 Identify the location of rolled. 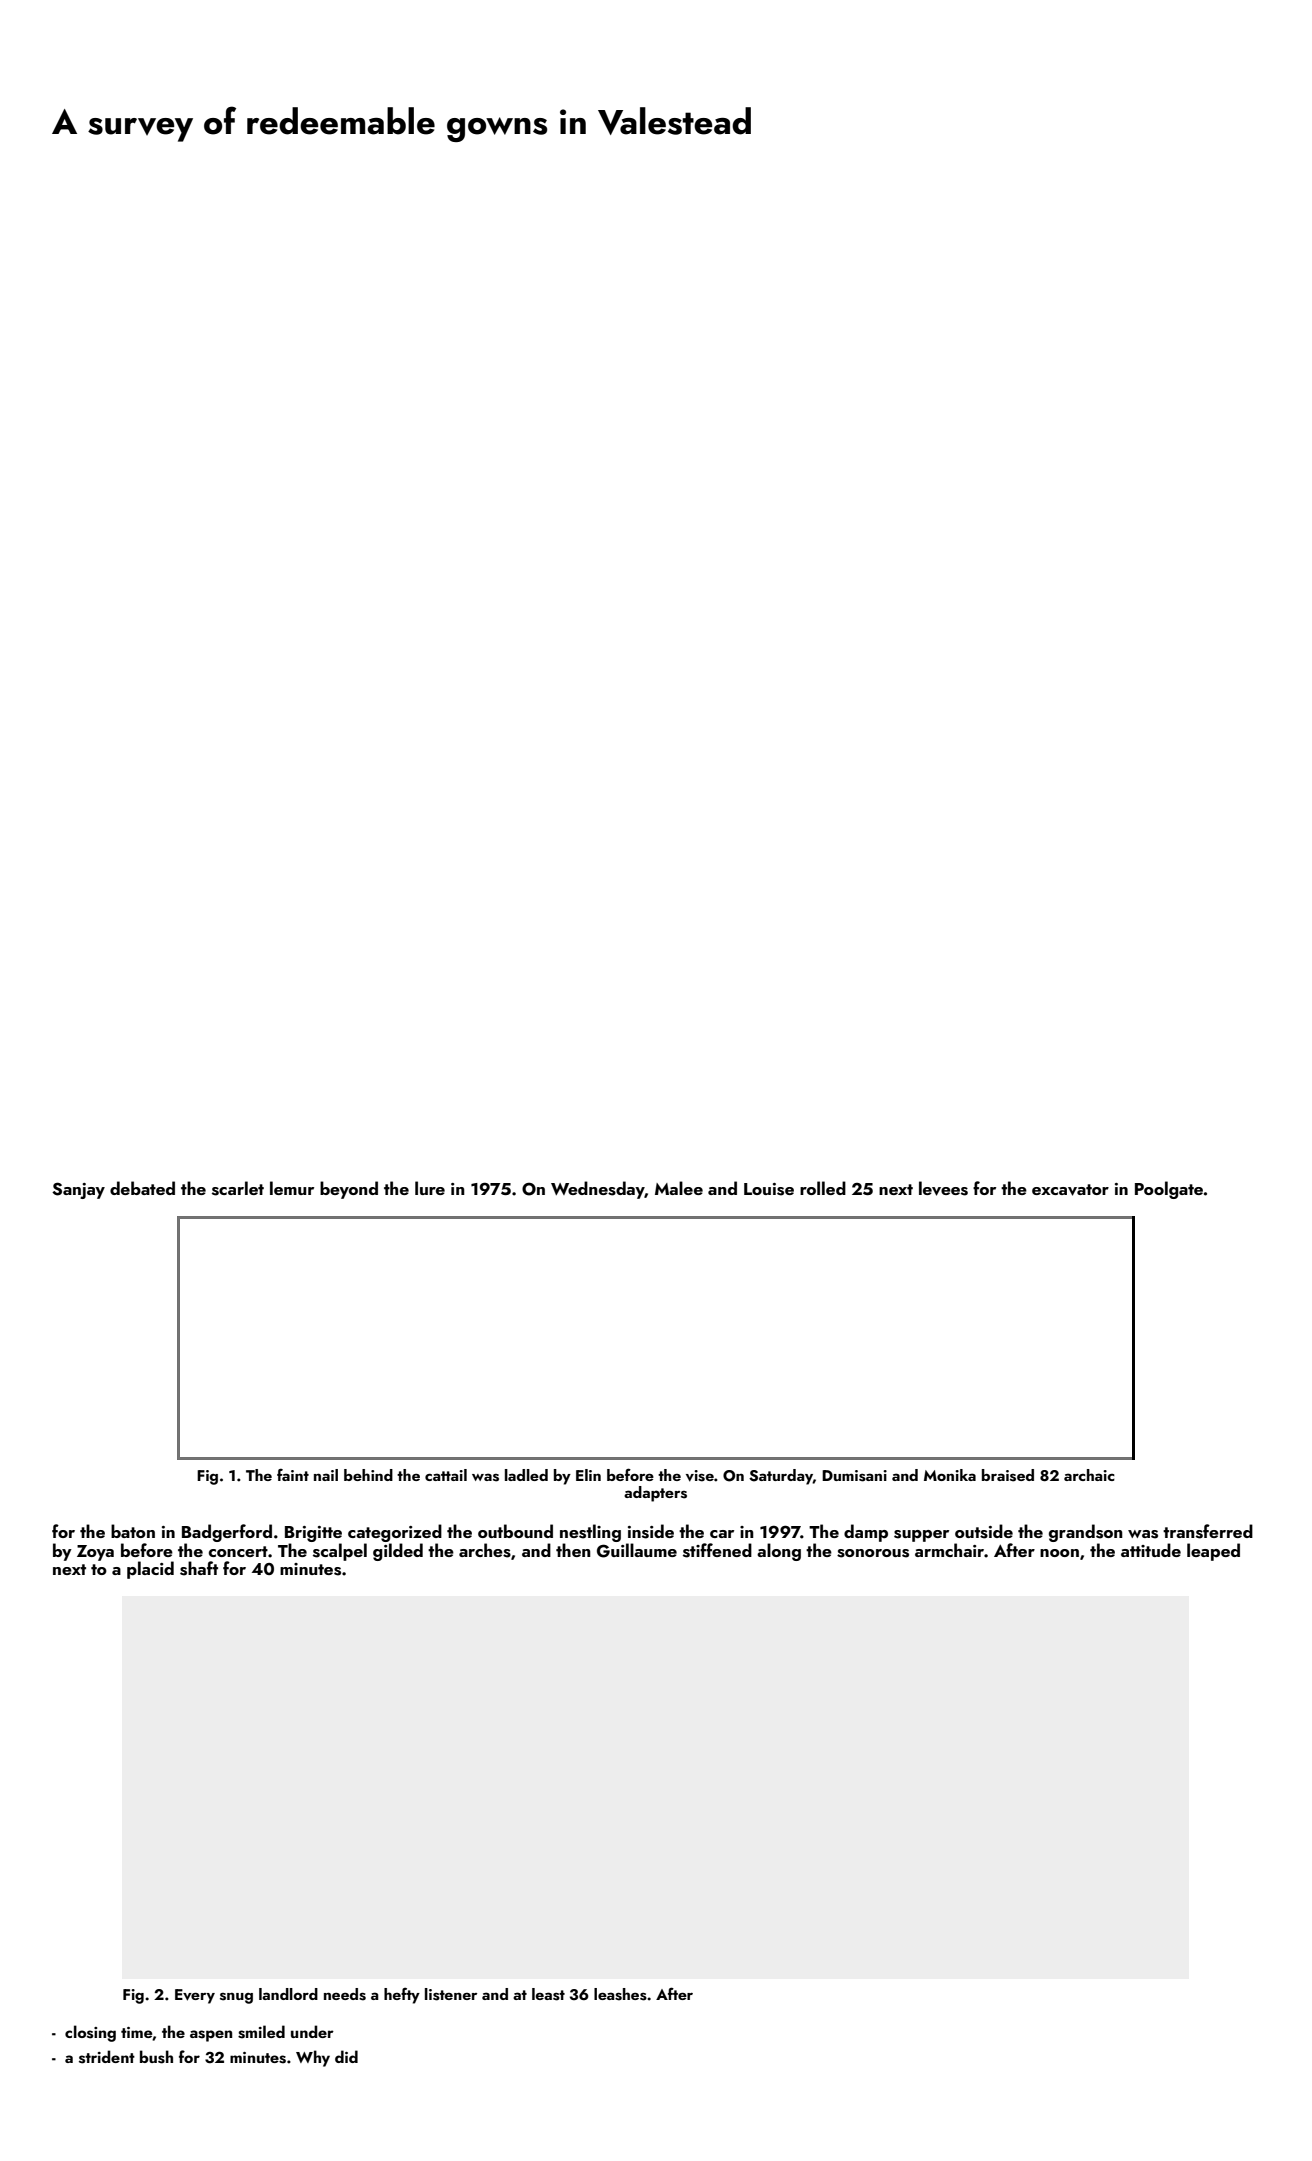
(823, 1188).
